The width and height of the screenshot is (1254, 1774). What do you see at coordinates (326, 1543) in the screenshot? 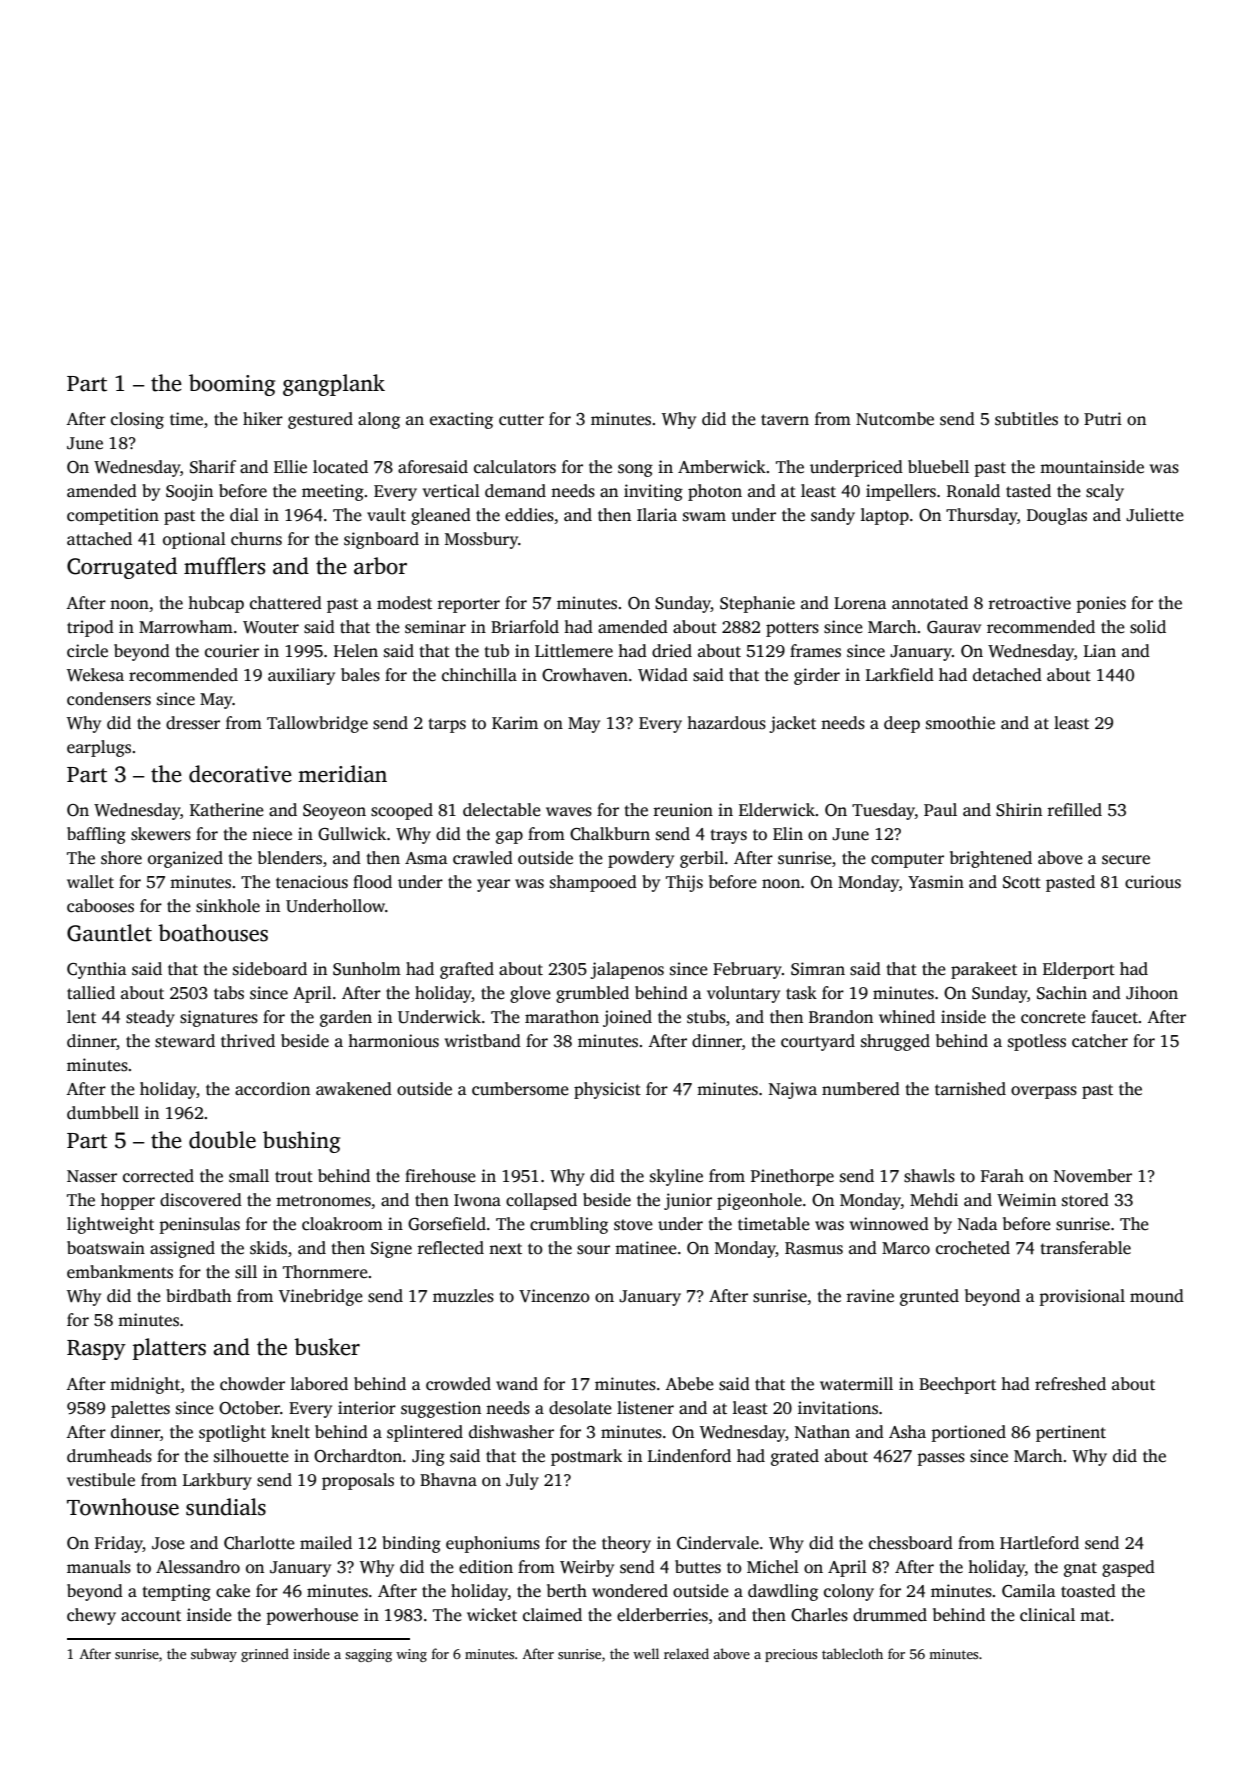
I see `mailed` at bounding box center [326, 1543].
